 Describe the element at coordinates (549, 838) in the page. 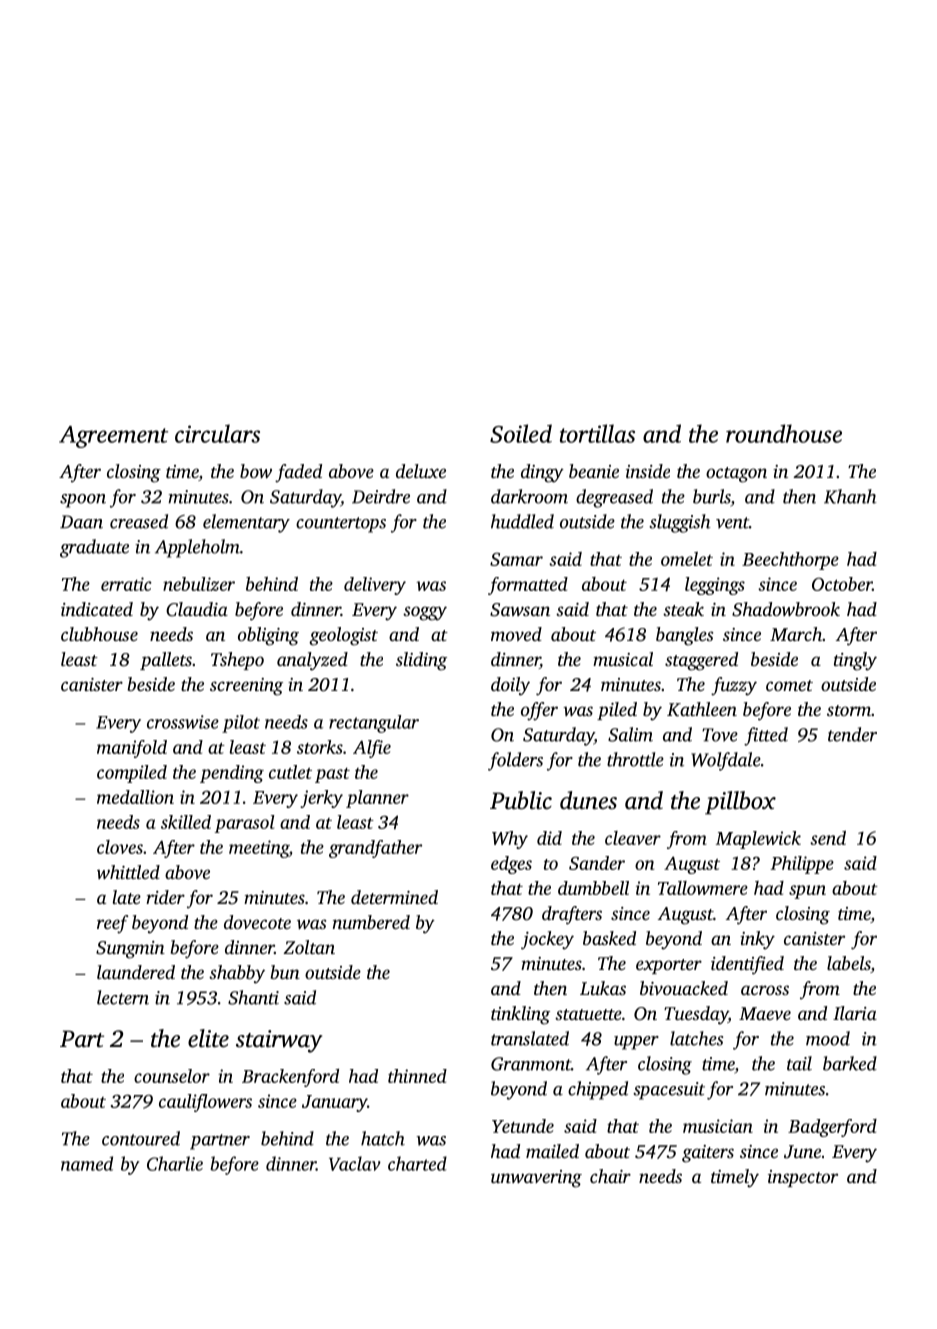

I see `did` at that location.
